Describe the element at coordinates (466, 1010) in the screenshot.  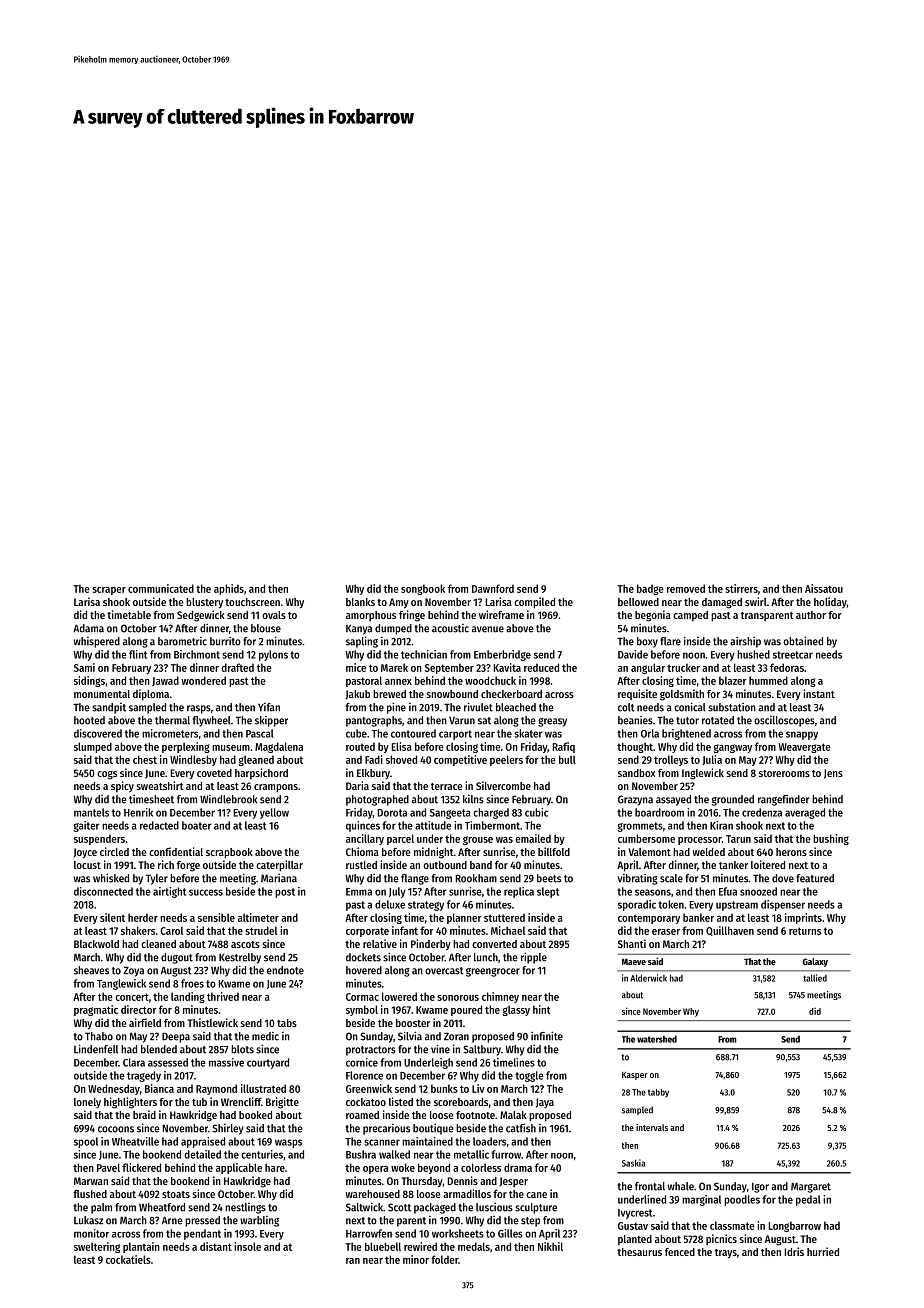
I see `poured` at that location.
